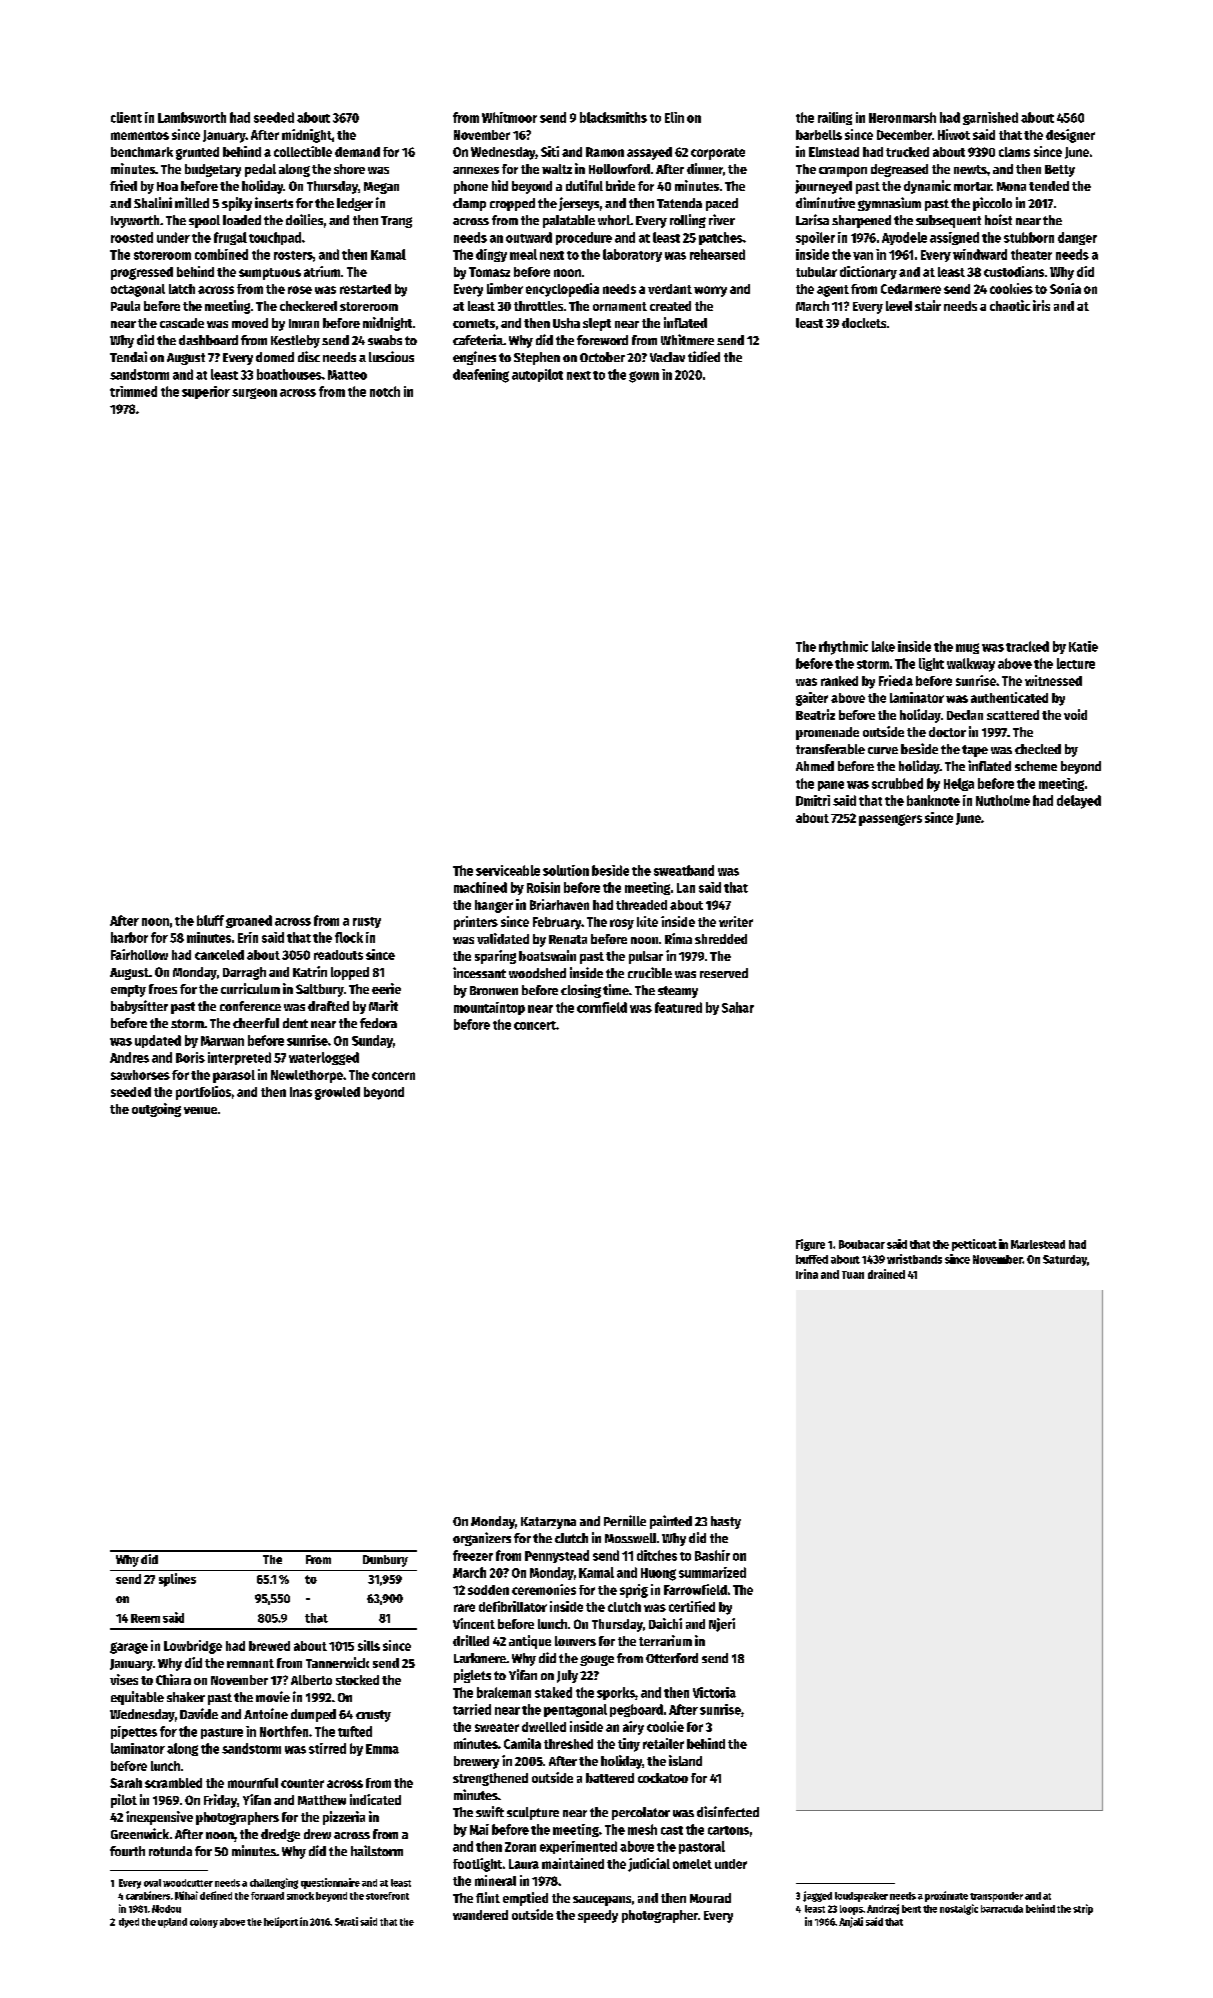  Describe the element at coordinates (625, 1520) in the page. I see `Pernille` at that location.
